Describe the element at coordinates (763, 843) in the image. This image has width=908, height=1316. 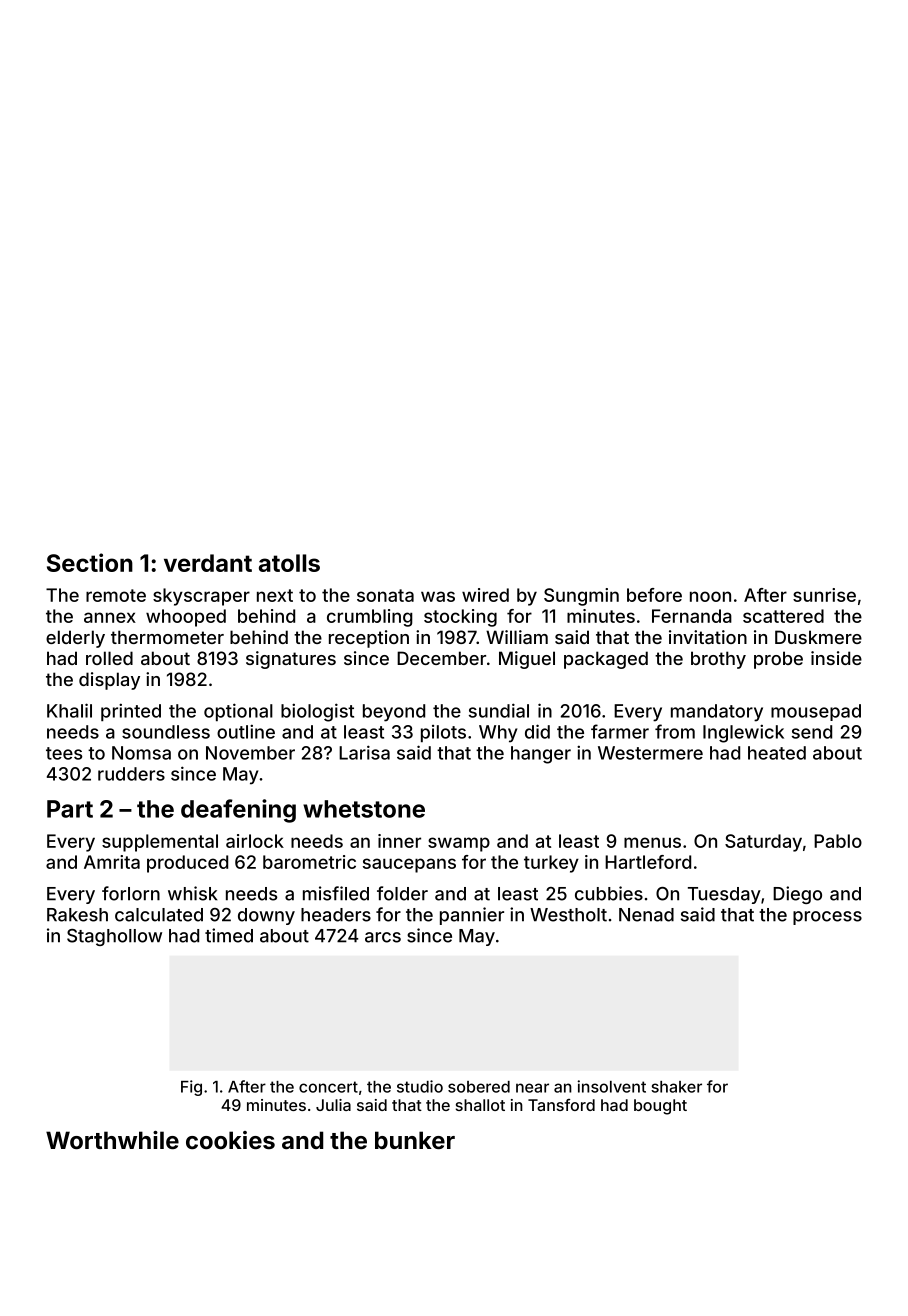
I see `Saturday` at that location.
